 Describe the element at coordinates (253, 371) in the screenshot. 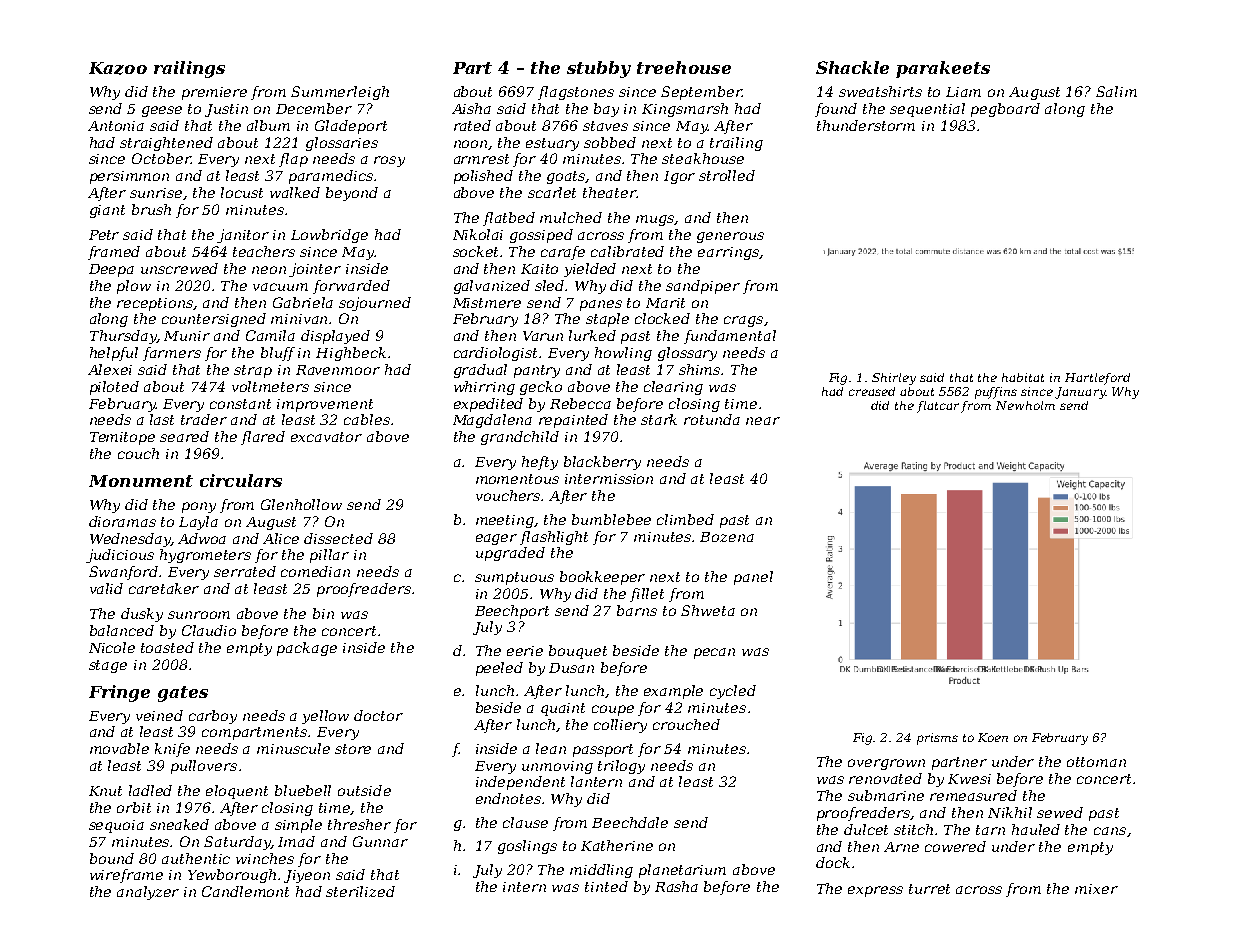

I see `strap` at that location.
